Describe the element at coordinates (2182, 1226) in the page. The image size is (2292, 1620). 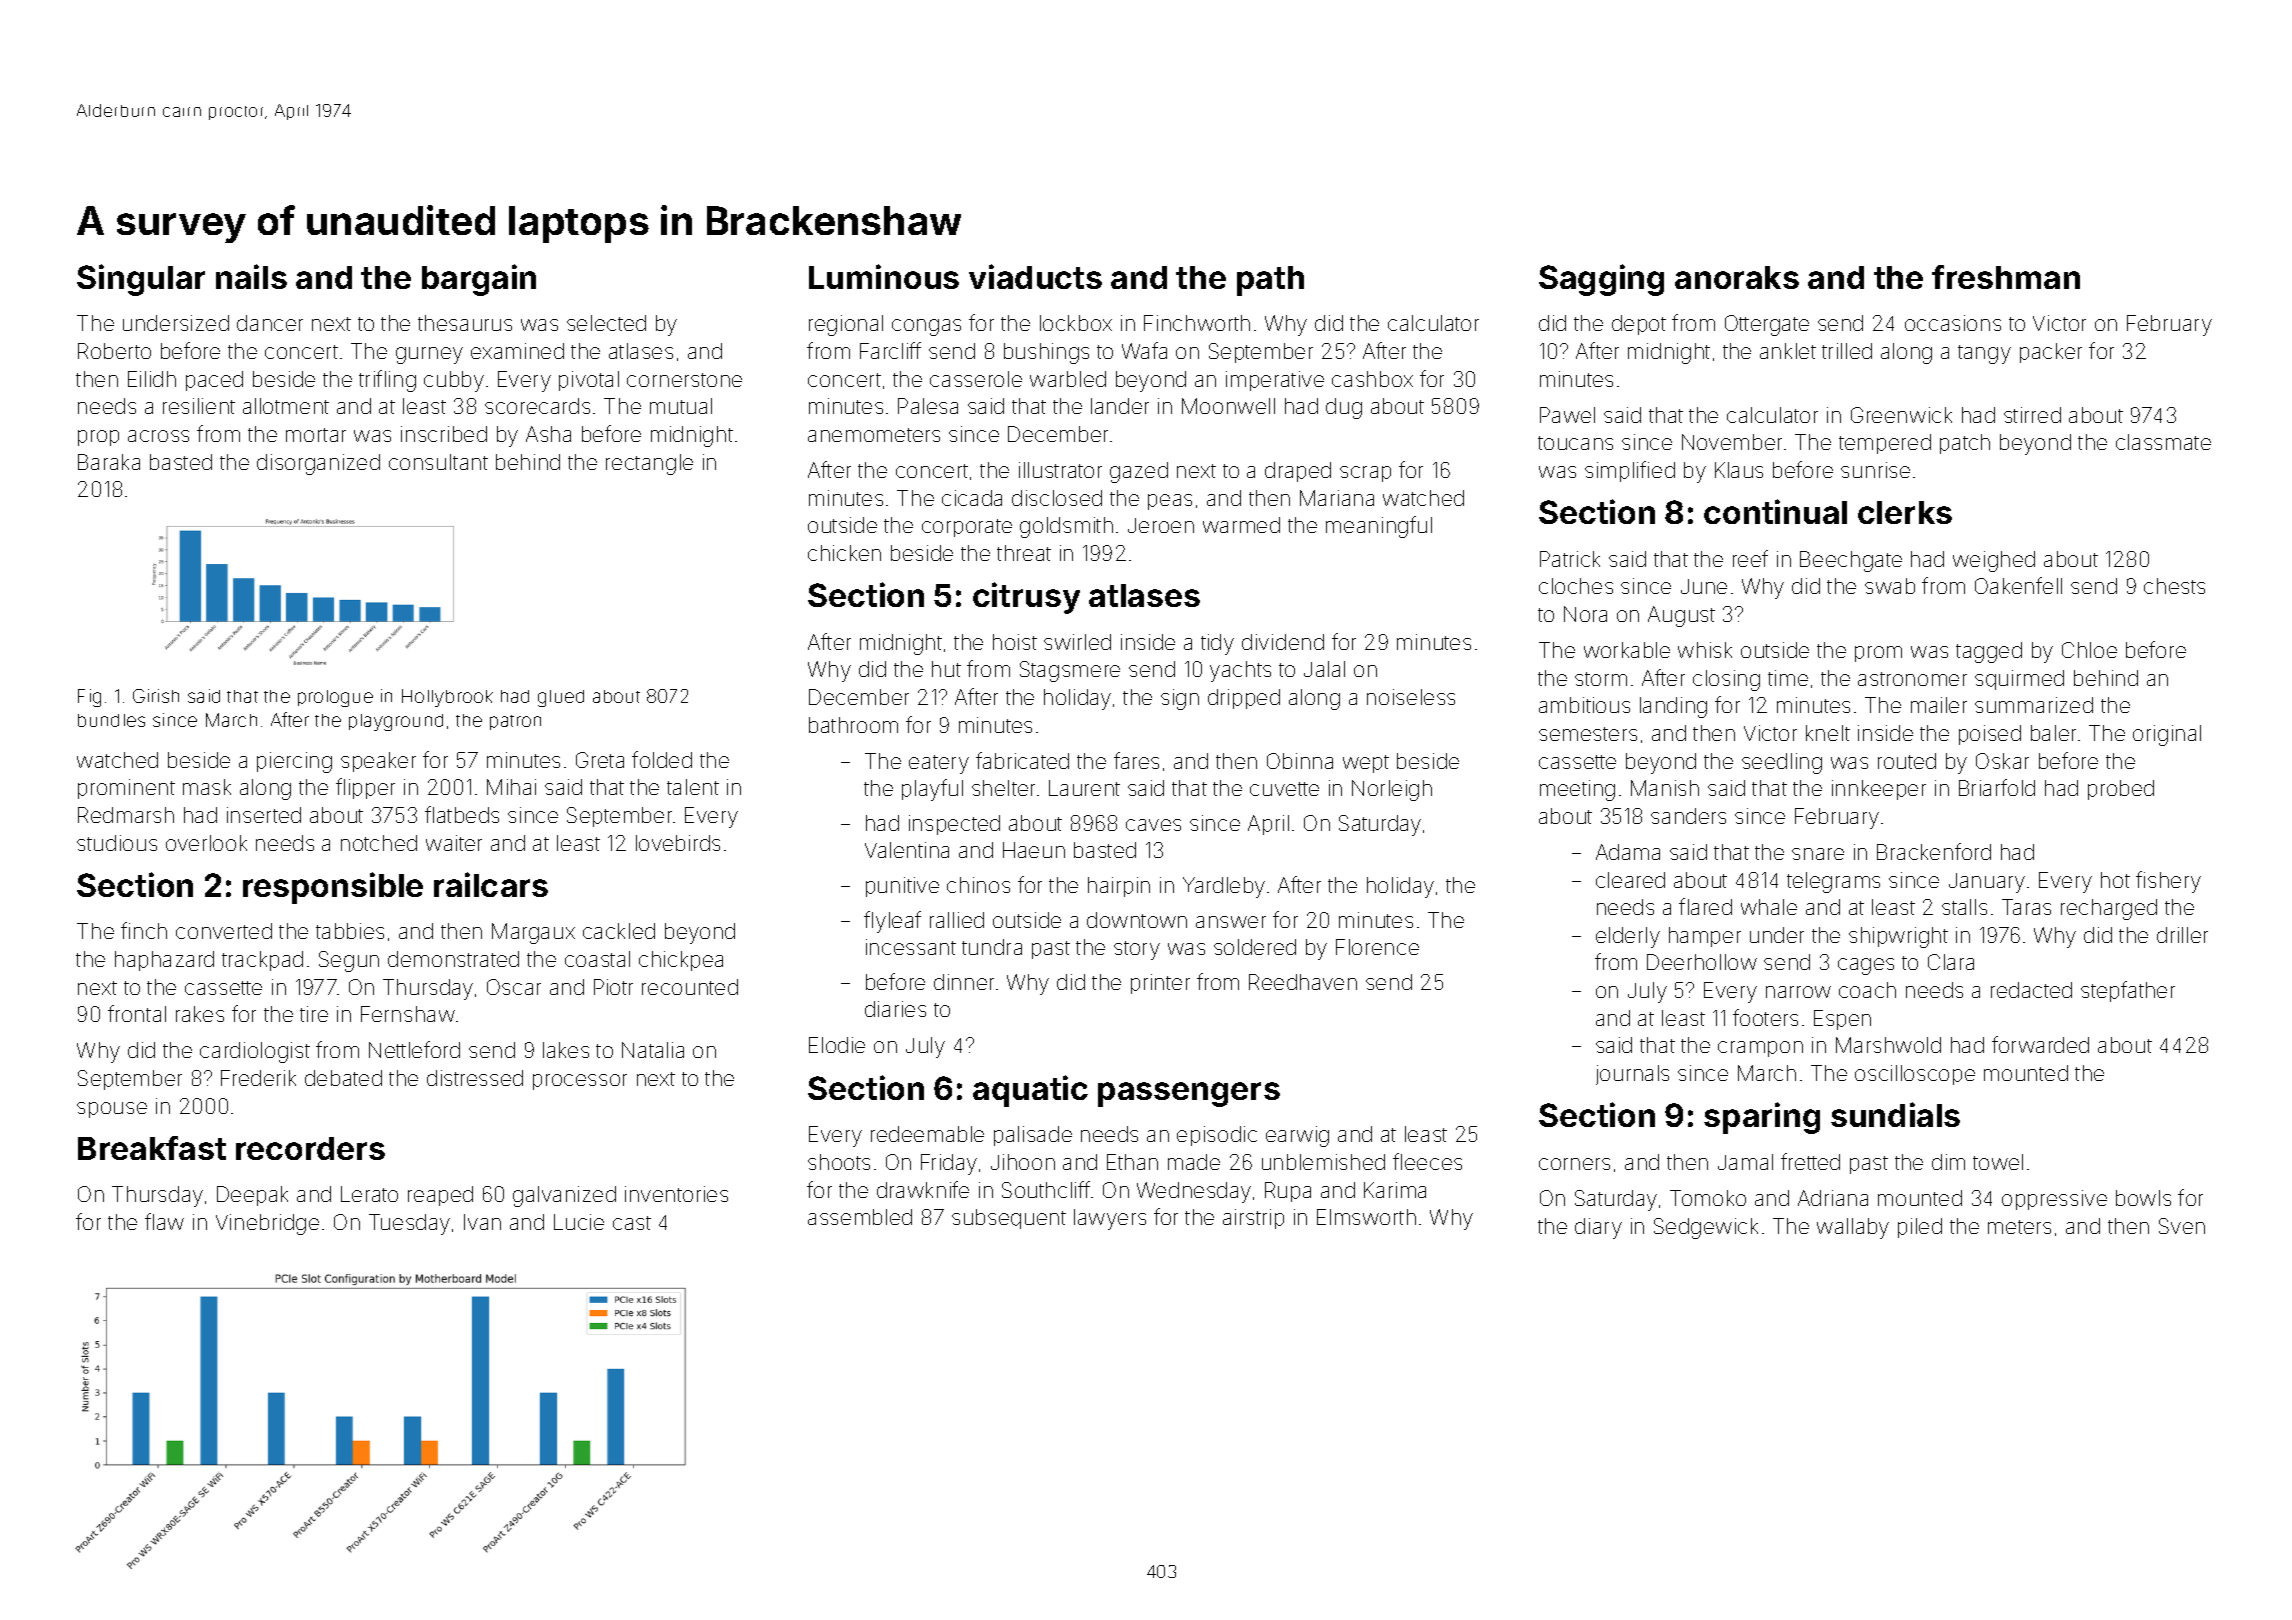
I see `Sven` at that location.
